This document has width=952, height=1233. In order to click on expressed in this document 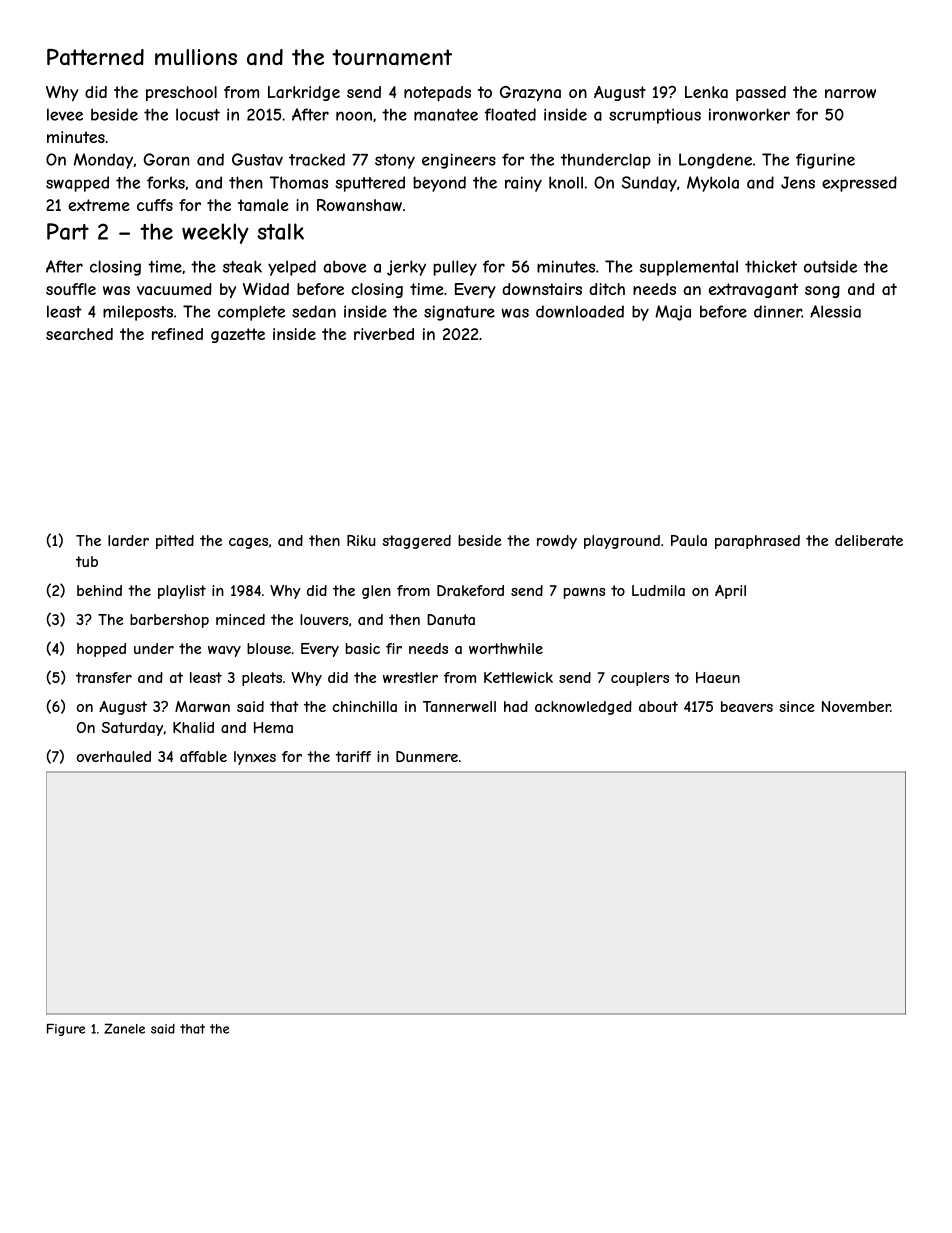, I will do `click(859, 184)`.
